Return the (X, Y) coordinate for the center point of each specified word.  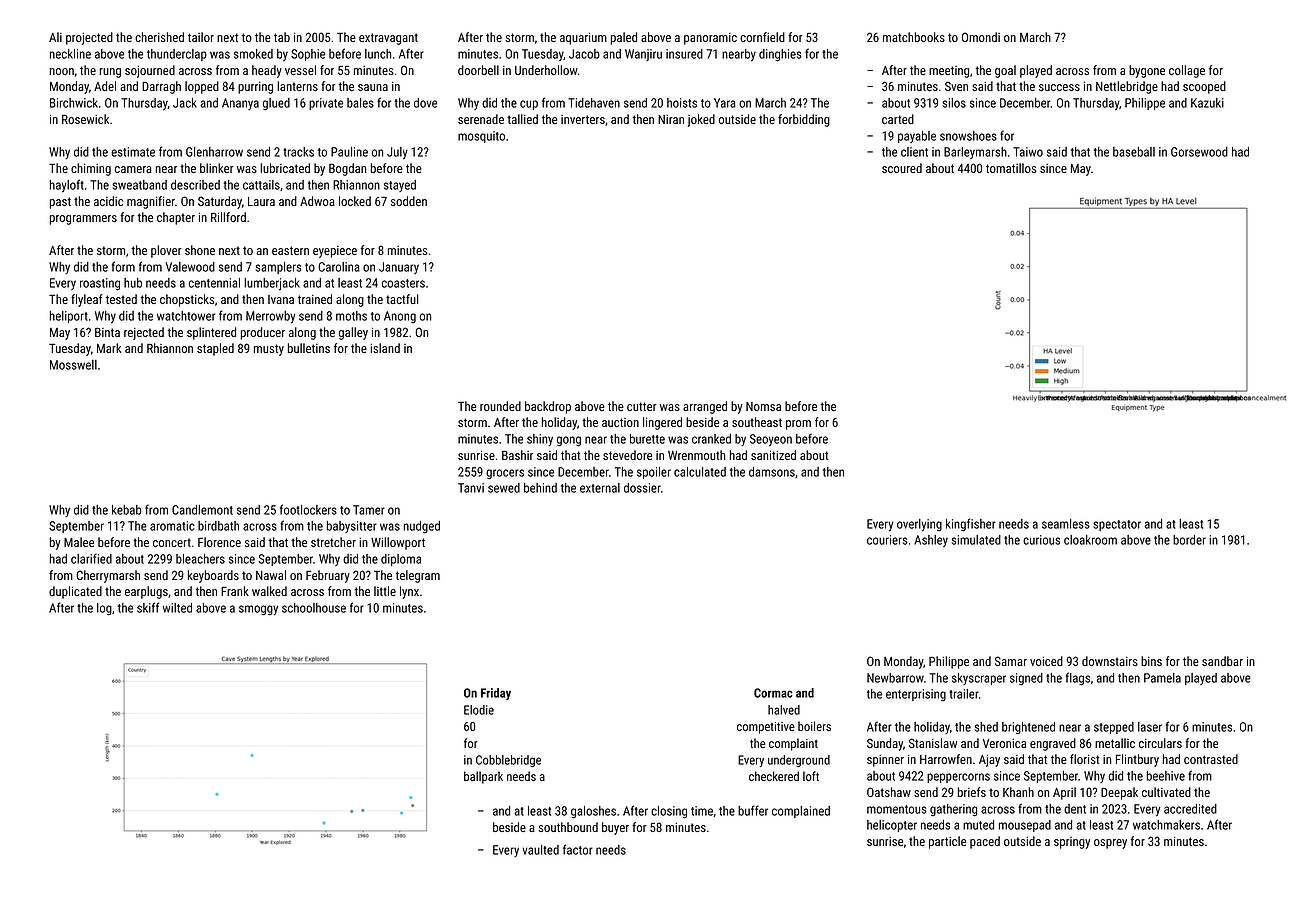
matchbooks (914, 37)
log (104, 609)
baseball (1134, 152)
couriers (887, 540)
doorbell (478, 70)
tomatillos (1011, 168)
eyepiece (335, 252)
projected (89, 38)
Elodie (479, 710)
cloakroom (1090, 540)
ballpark (483, 777)
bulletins (309, 348)
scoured (902, 168)
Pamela (1162, 678)
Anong (400, 317)
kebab (126, 510)
